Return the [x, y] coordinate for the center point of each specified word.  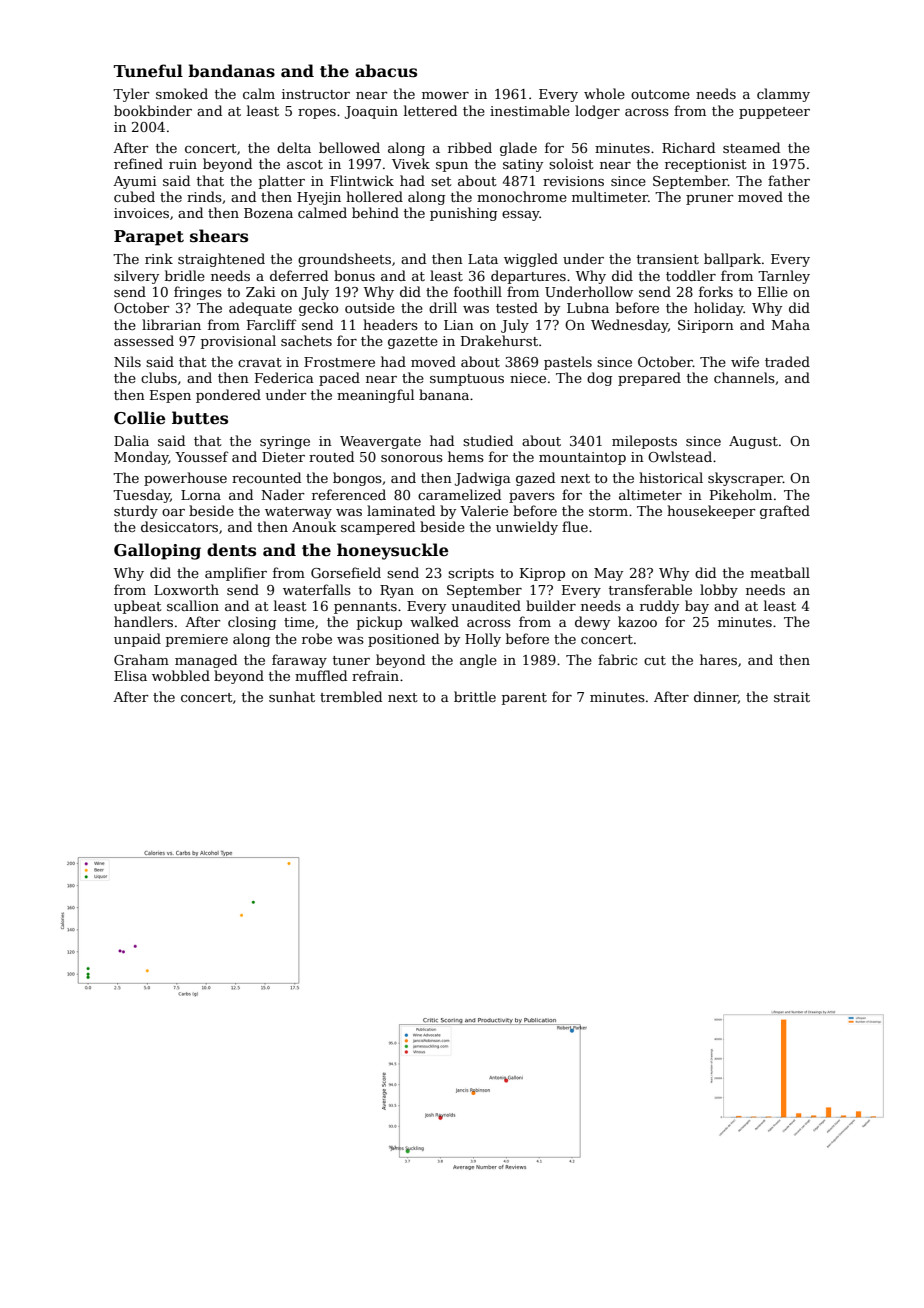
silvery [136, 277]
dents [231, 550]
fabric [617, 659]
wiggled [531, 260]
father [789, 180]
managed [206, 661]
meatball [780, 572]
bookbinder [153, 110]
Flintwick [362, 180]
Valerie [484, 510]
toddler [691, 275]
